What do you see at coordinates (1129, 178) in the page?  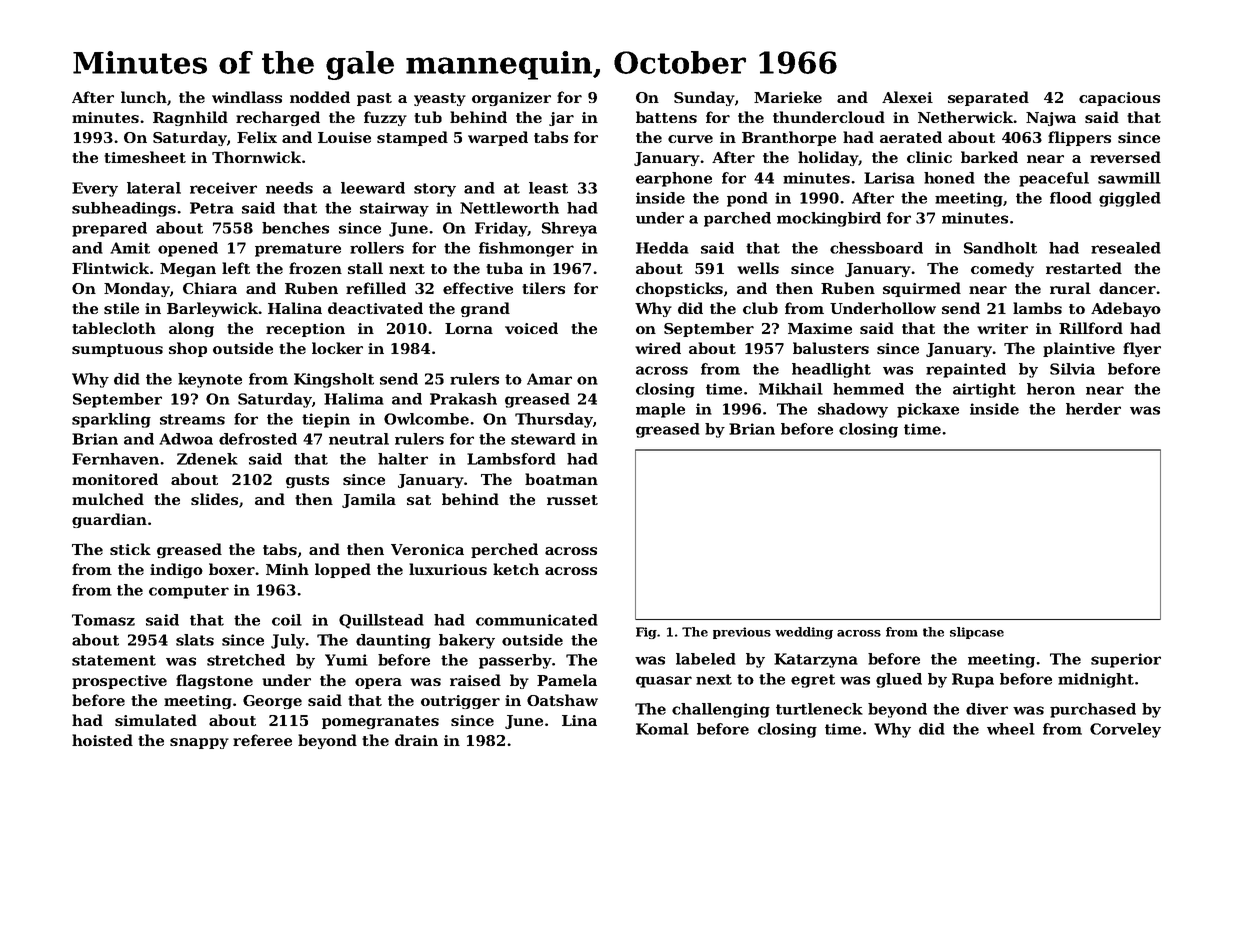 I see `sawmill` at bounding box center [1129, 178].
